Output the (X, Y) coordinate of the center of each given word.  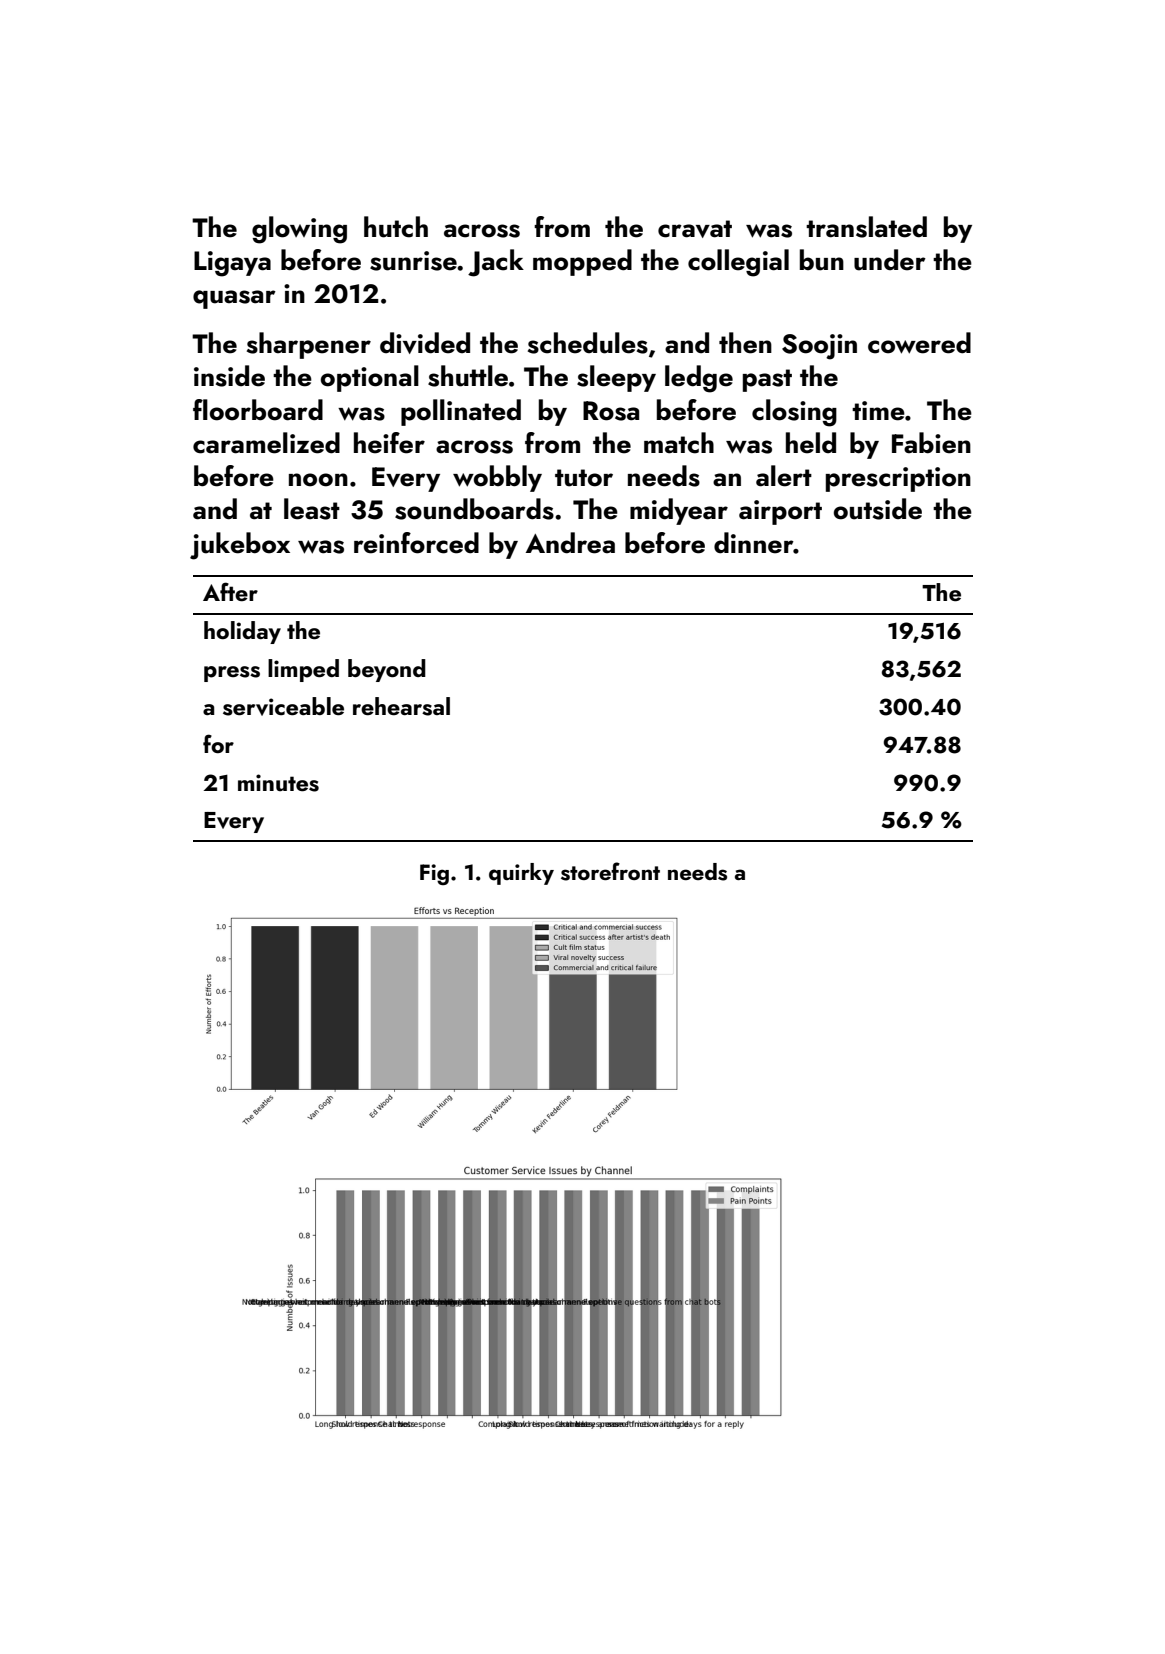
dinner (754, 543)
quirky (521, 874)
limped (303, 670)
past (767, 380)
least (312, 509)
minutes (278, 783)
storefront (610, 871)
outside (878, 509)
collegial (738, 263)
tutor (584, 478)
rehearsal (401, 706)
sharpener (309, 345)
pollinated (461, 412)
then (745, 343)
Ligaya (232, 264)
